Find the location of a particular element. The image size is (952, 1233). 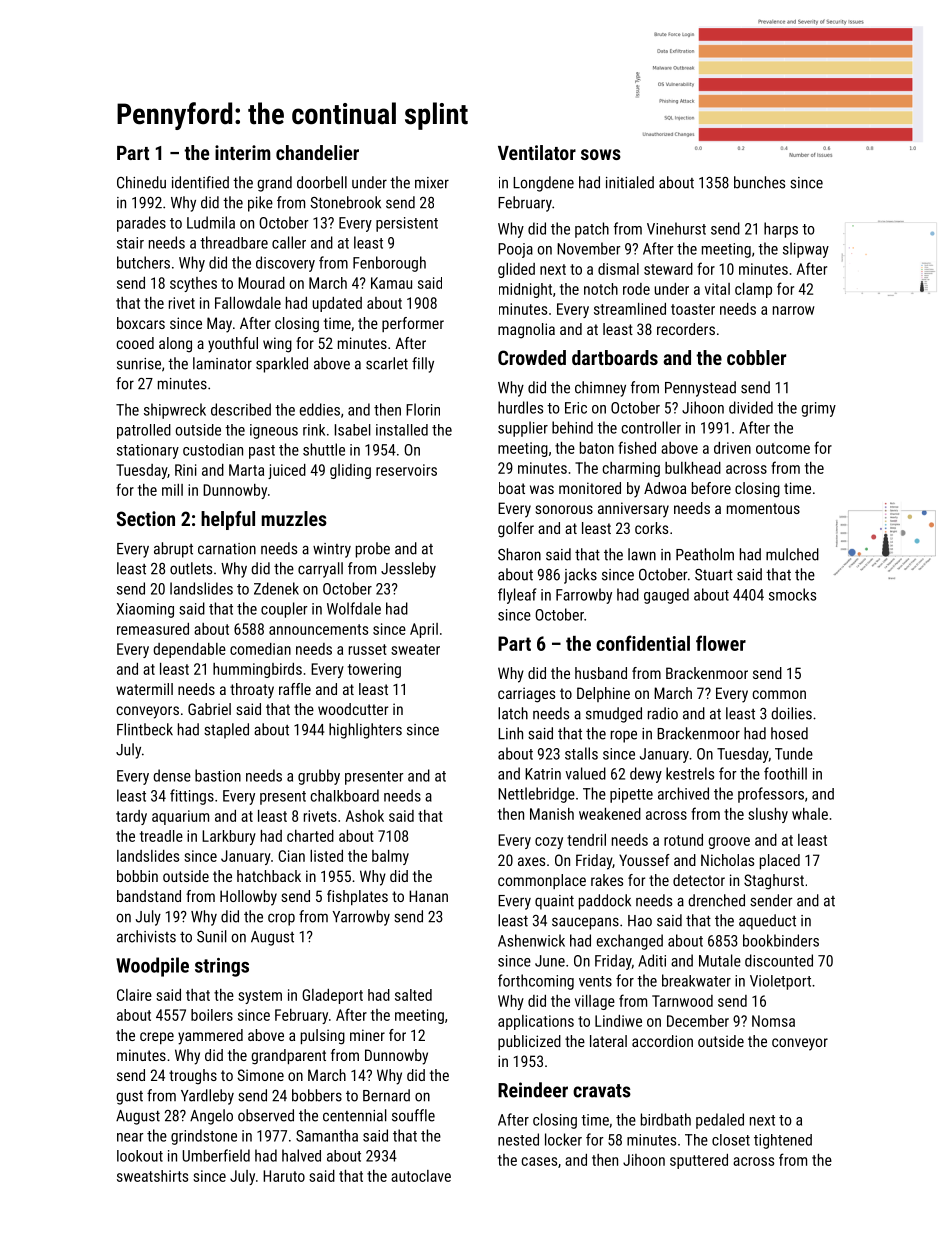

scythes is located at coordinates (193, 284).
